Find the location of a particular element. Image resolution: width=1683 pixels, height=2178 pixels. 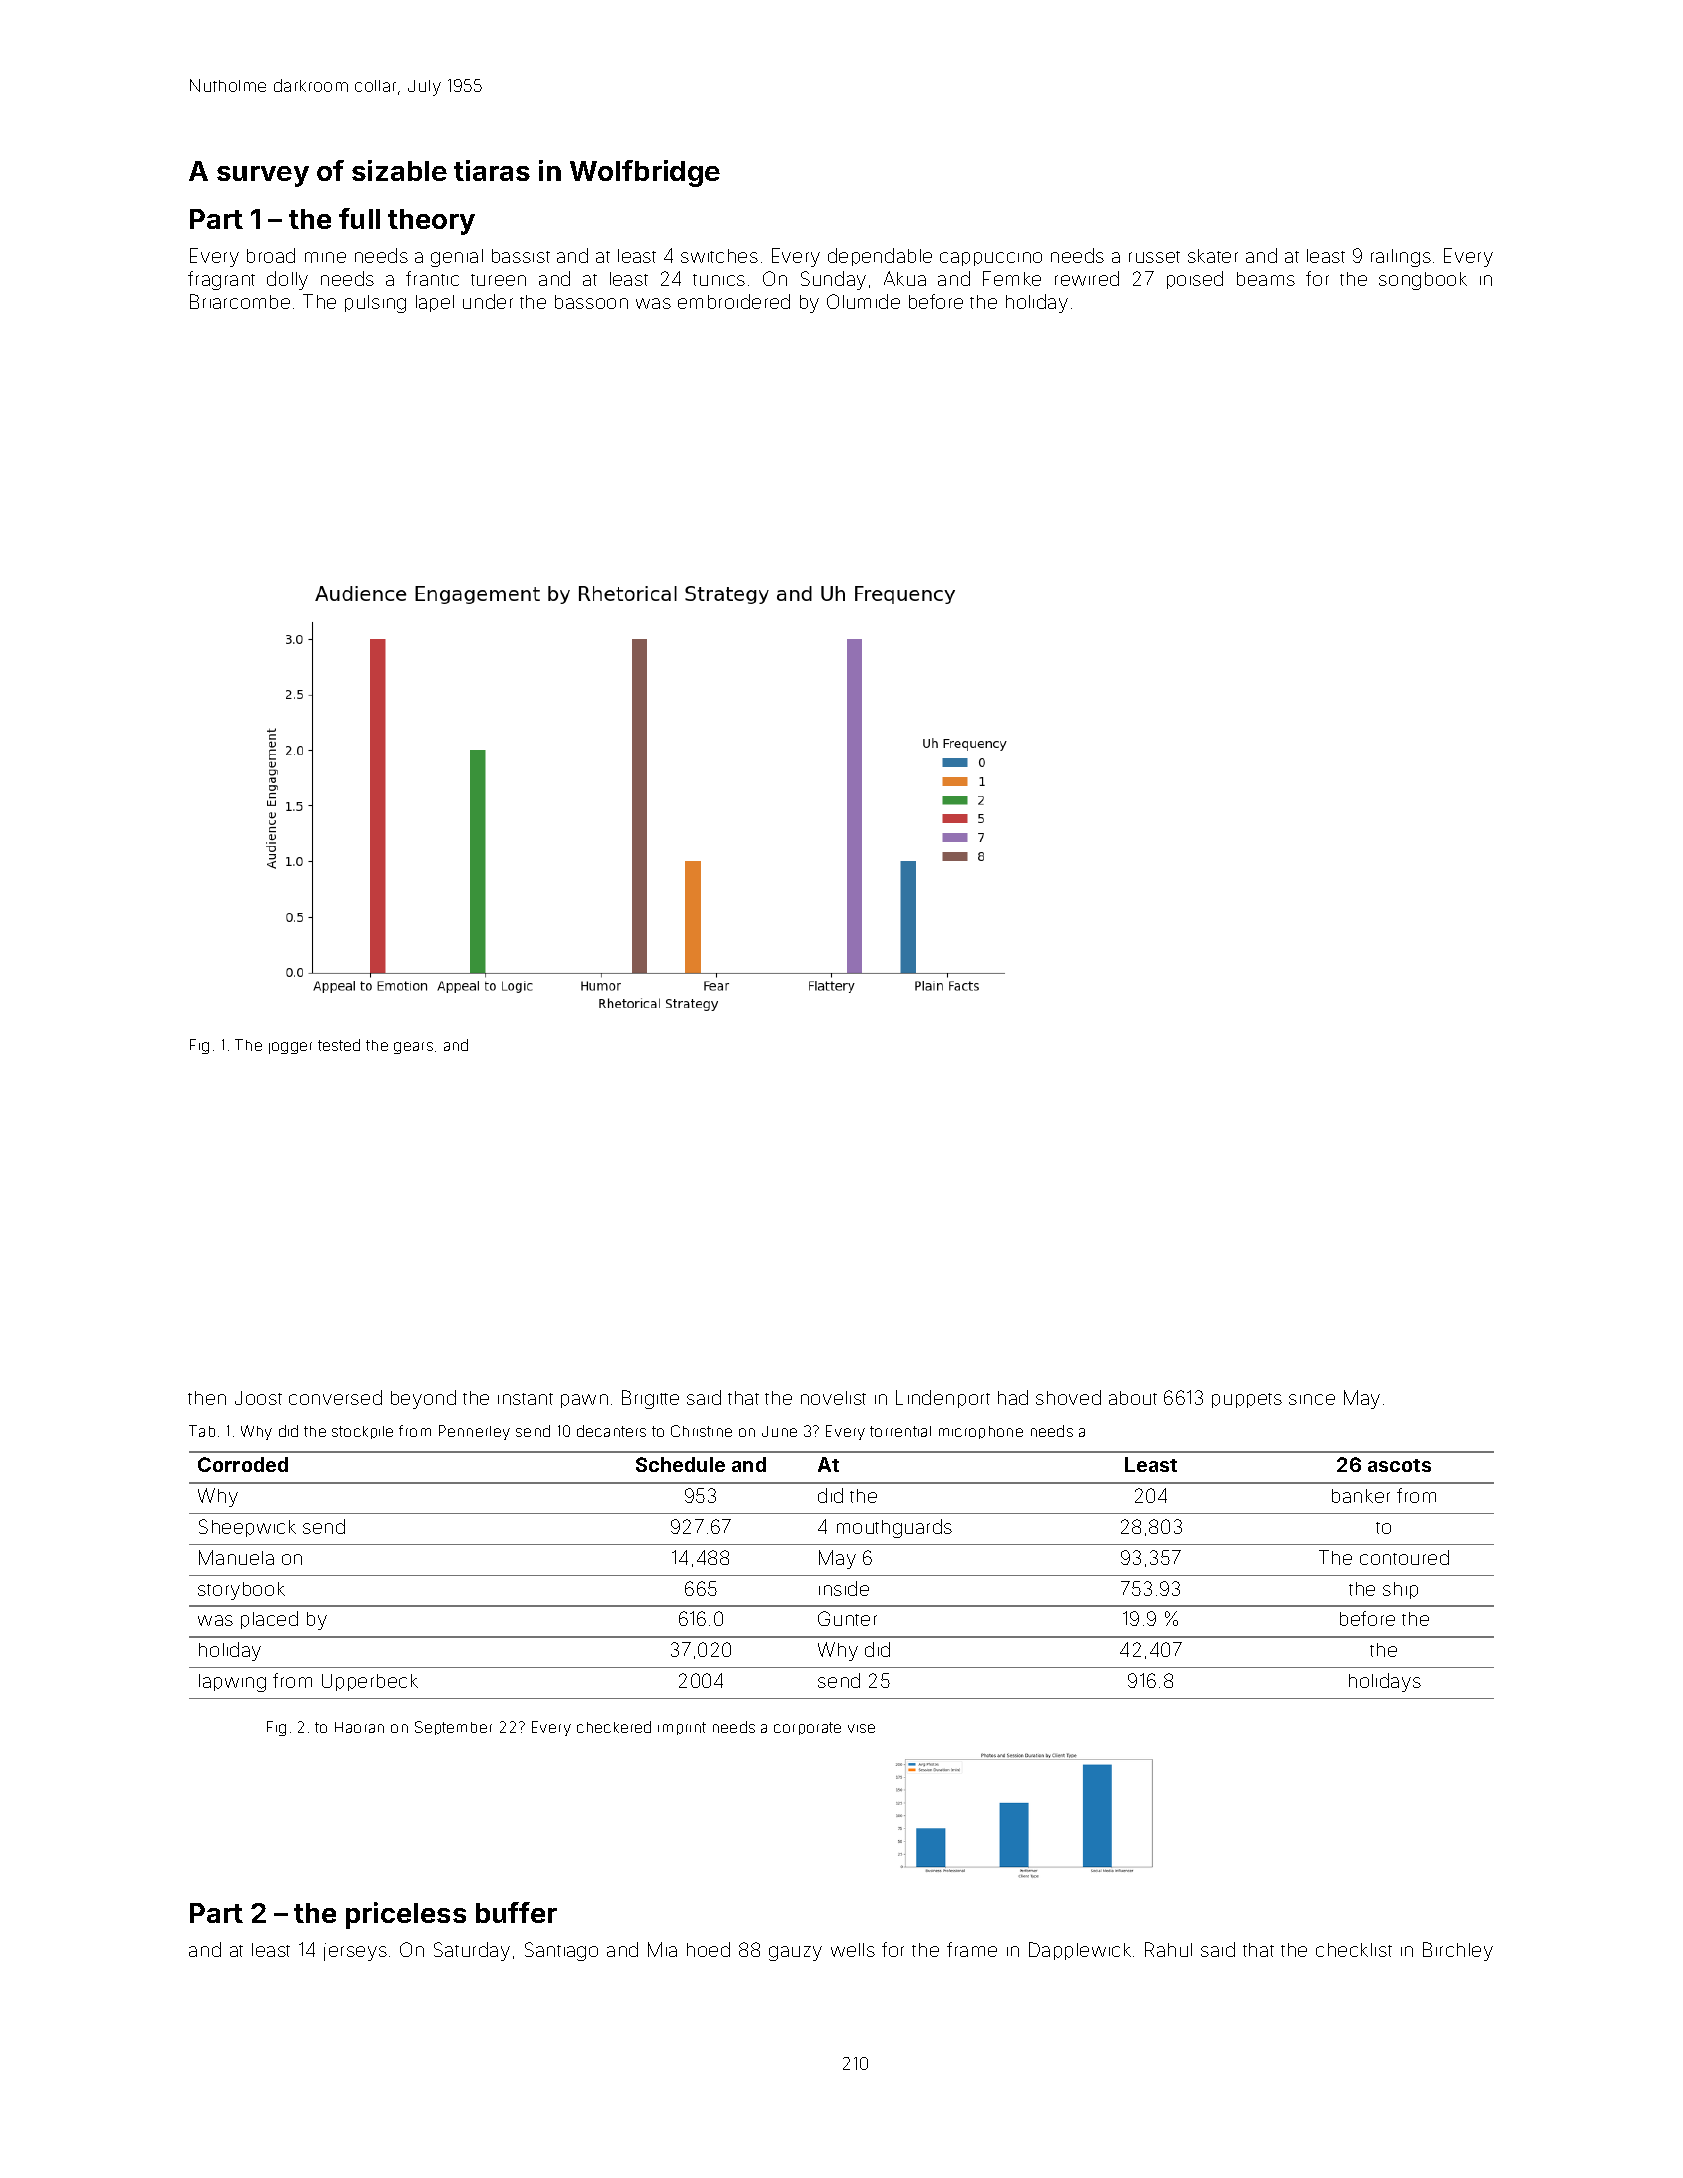

Birchley is located at coordinates (1458, 1951).
